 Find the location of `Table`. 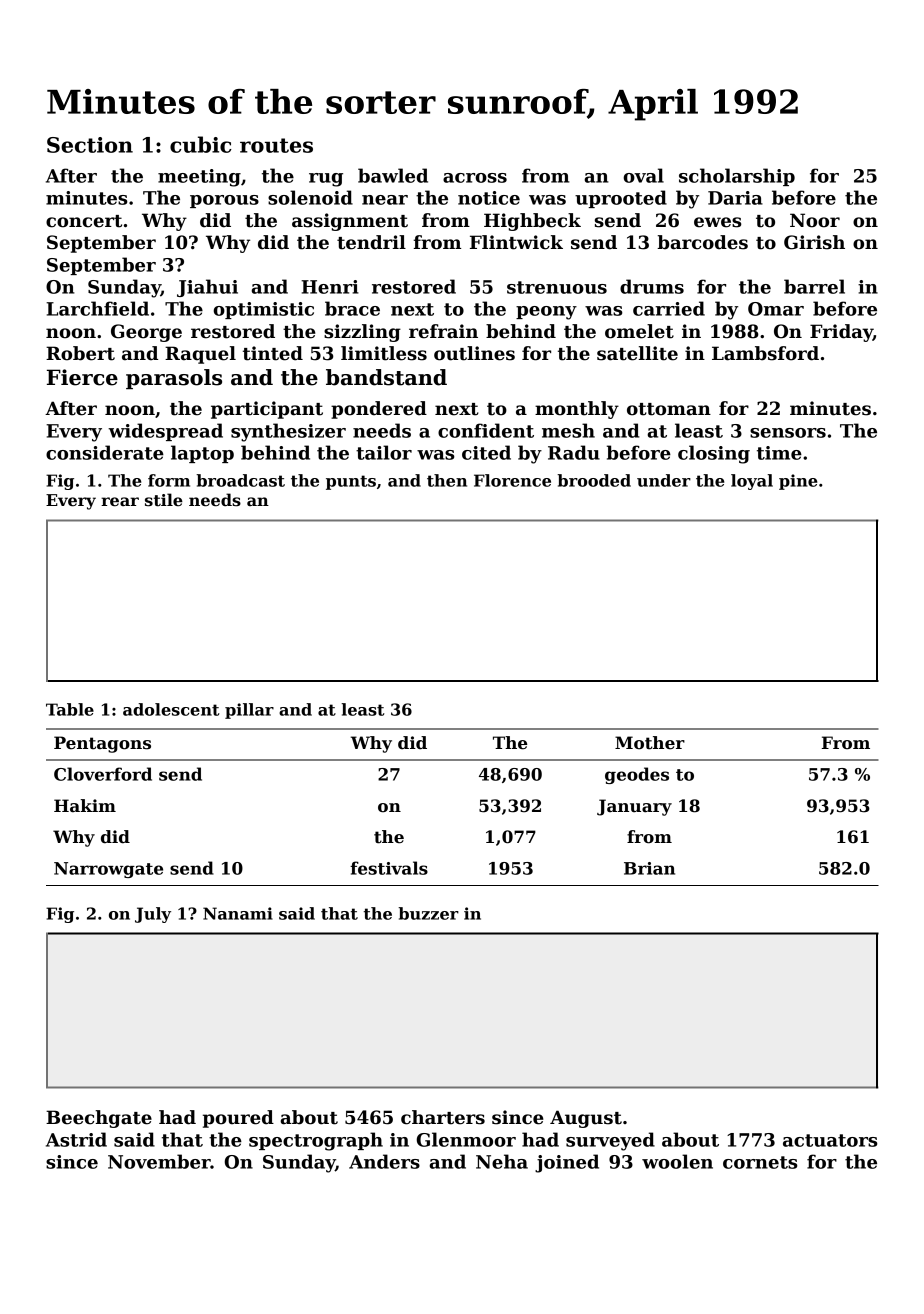

Table is located at coordinates (70, 709).
